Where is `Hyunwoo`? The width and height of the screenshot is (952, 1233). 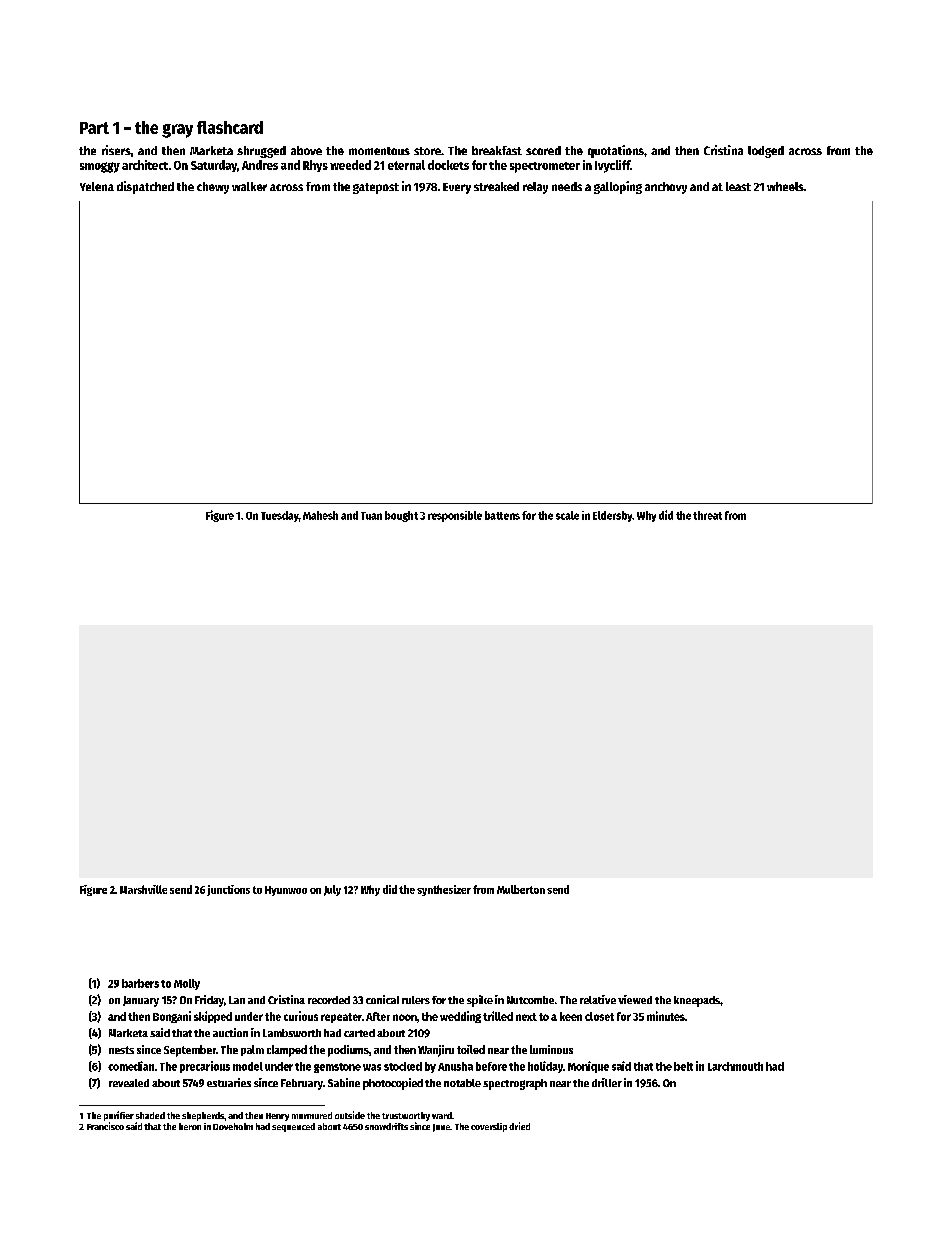 Hyunwoo is located at coordinates (286, 891).
